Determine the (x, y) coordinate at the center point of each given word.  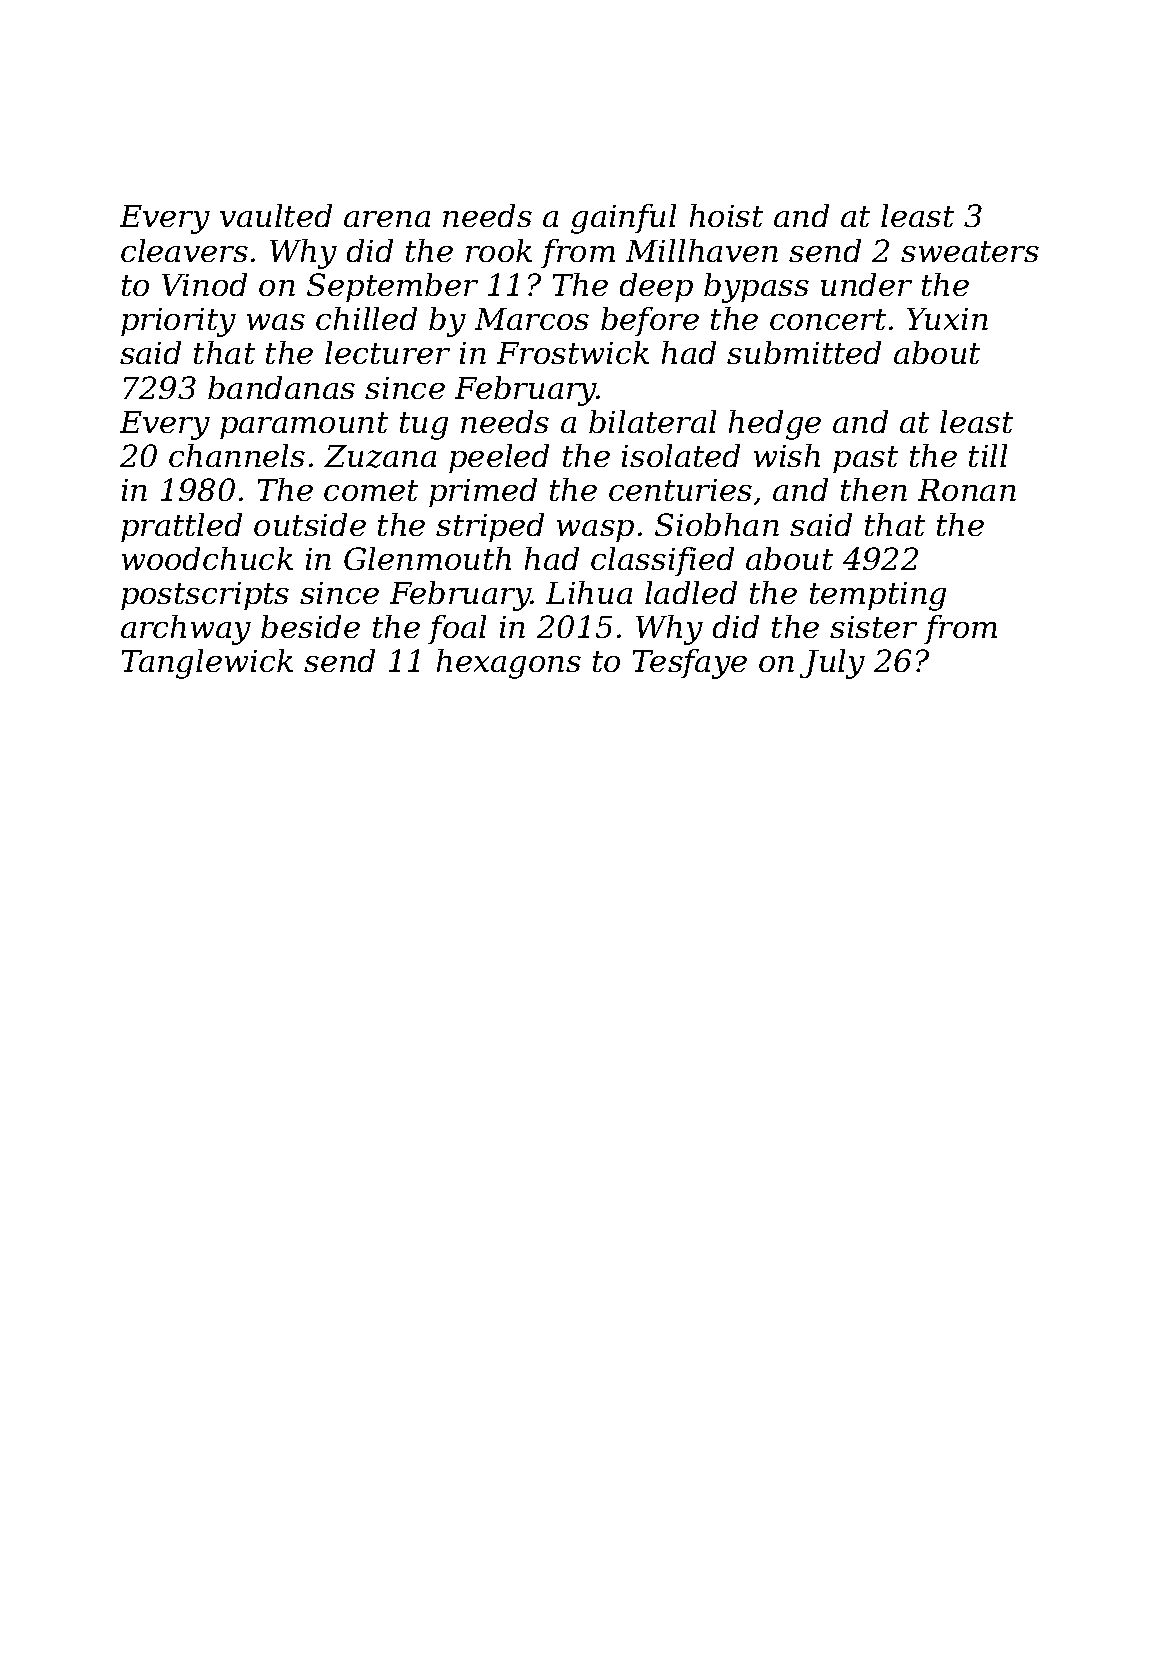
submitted (804, 352)
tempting (878, 596)
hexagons (509, 664)
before (650, 321)
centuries (680, 490)
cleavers (184, 250)
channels (237, 455)
